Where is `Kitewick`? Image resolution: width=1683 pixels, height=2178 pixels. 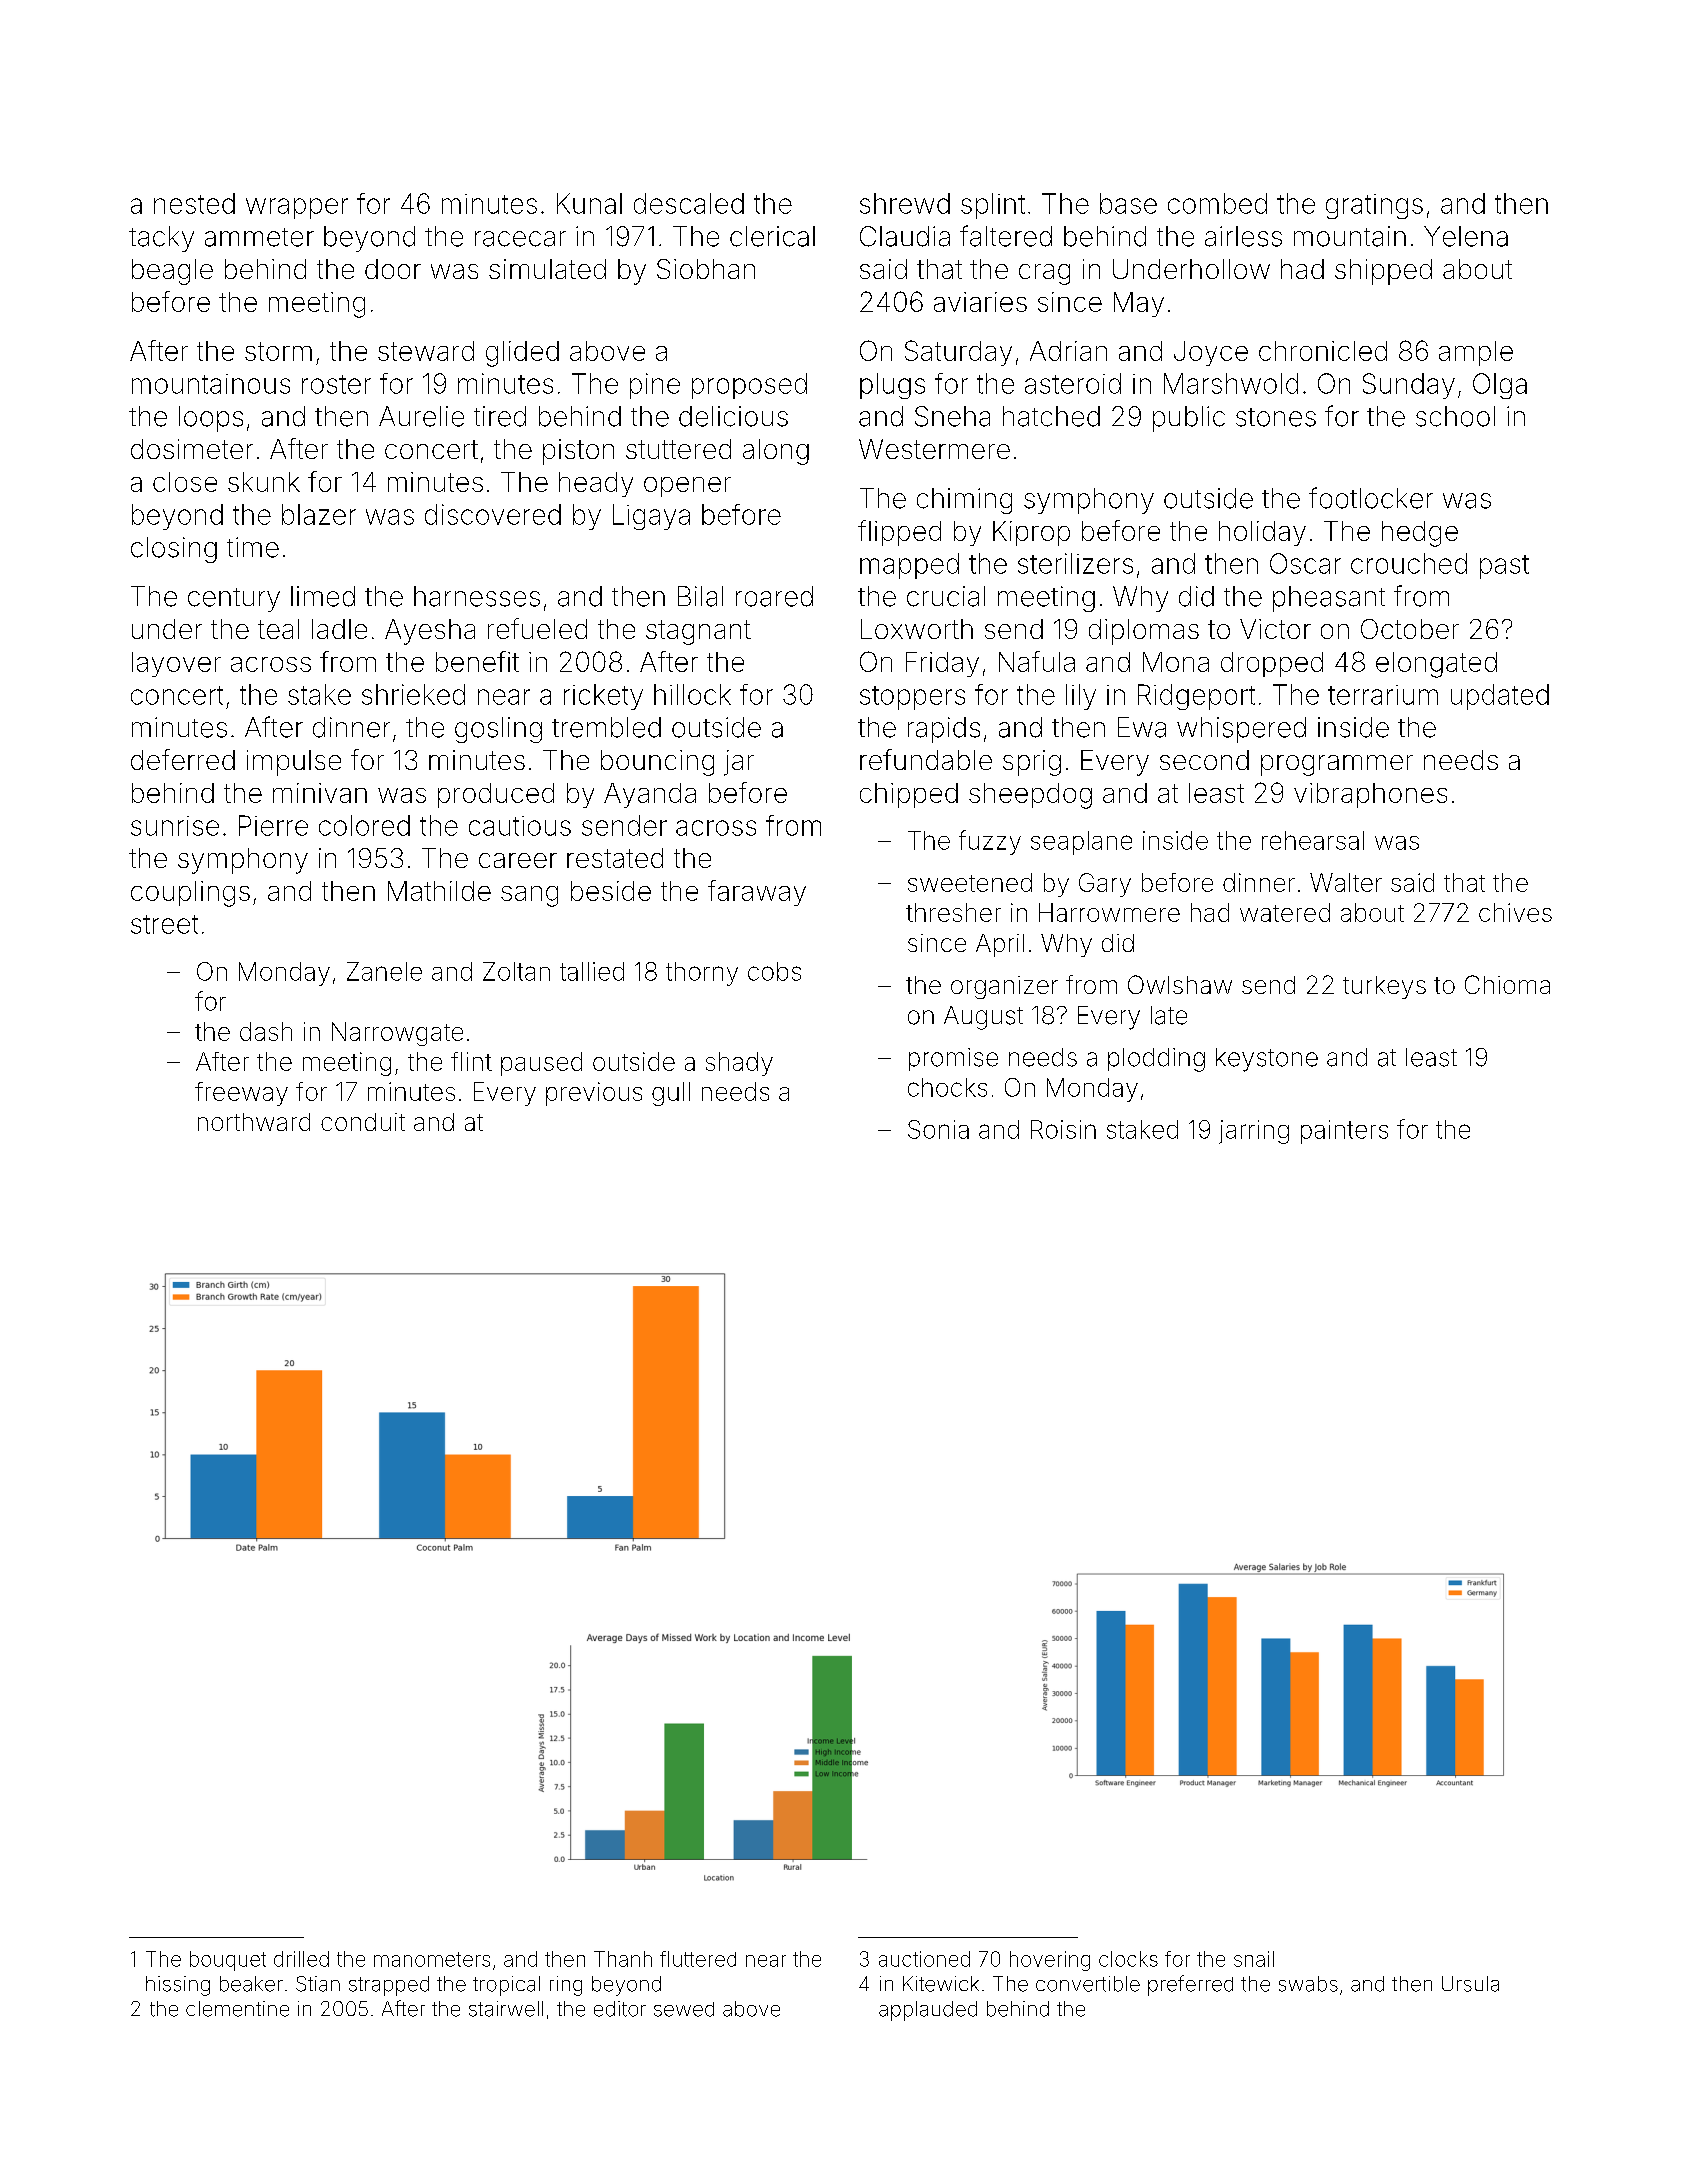
Kitewick is located at coordinates (941, 1984).
